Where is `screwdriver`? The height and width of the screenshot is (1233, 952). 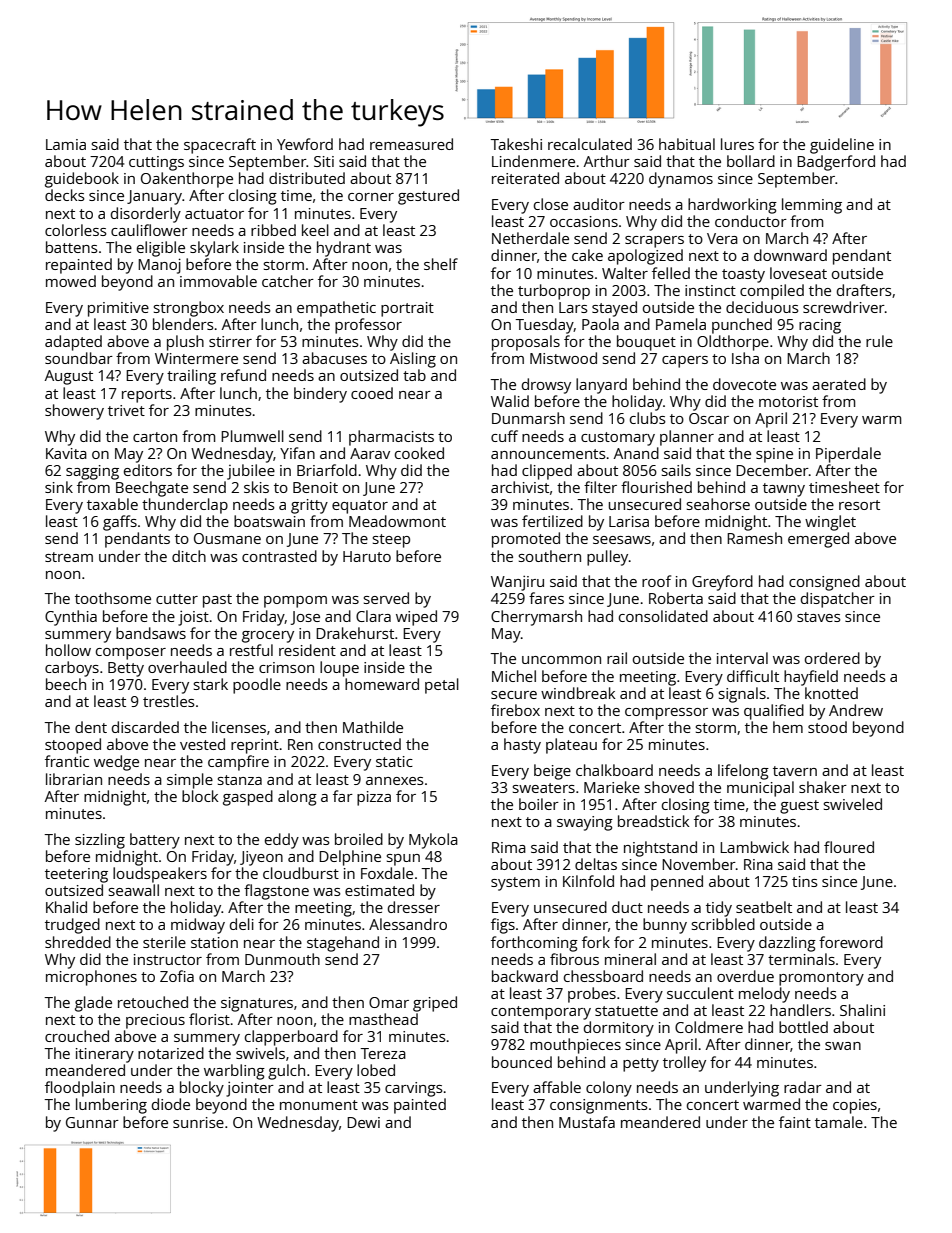
screwdriver is located at coordinates (844, 307).
